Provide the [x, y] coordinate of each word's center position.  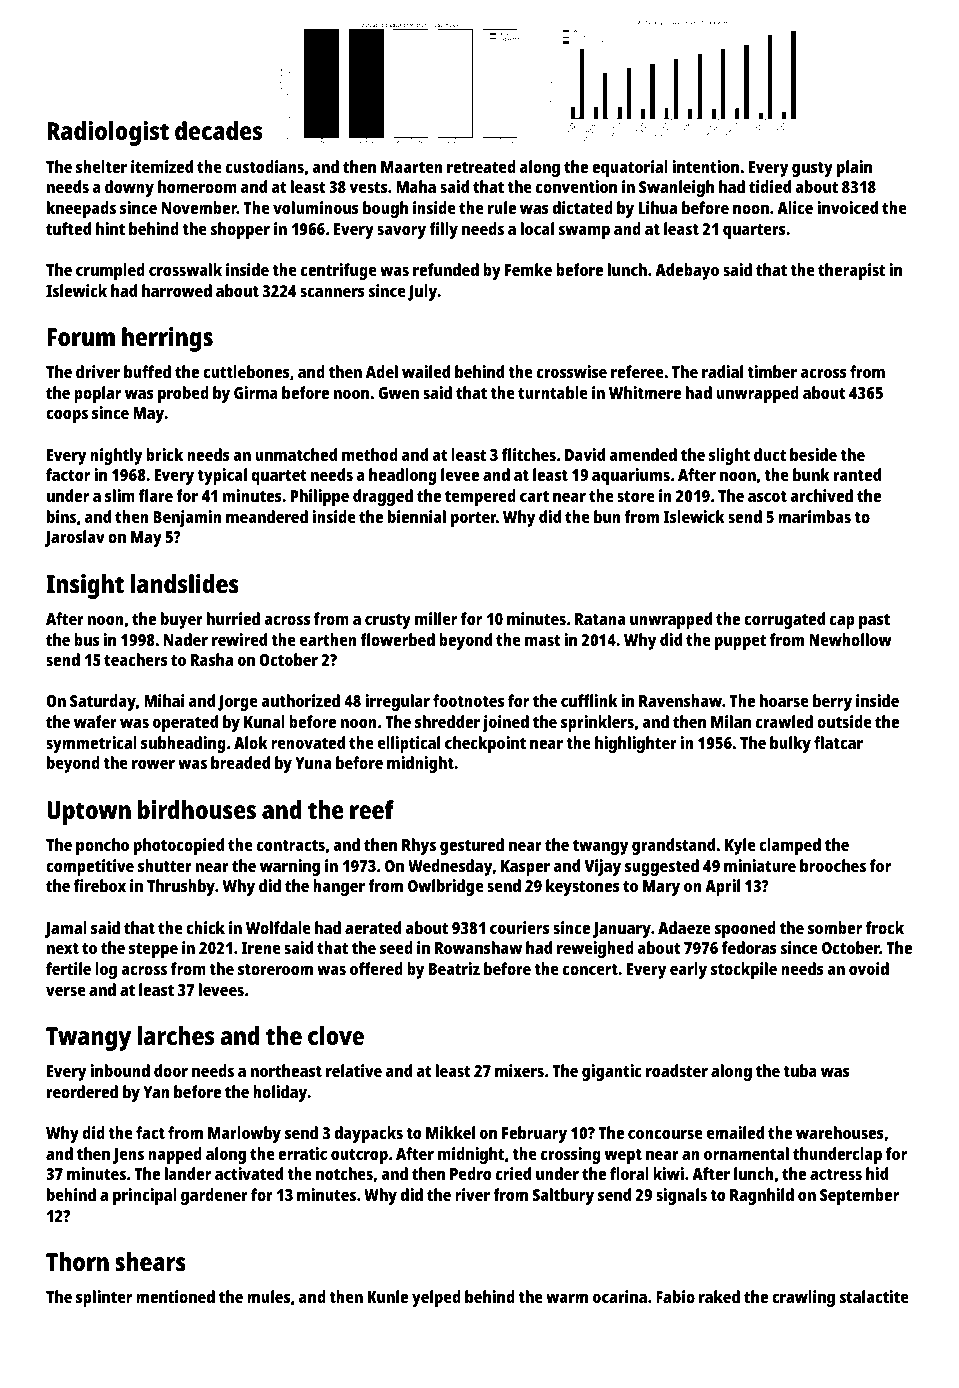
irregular [397, 702]
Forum [81, 337]
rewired [239, 639]
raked [719, 1296]
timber [772, 371]
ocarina [620, 1296]
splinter [104, 1298]
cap [842, 622]
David [585, 454]
